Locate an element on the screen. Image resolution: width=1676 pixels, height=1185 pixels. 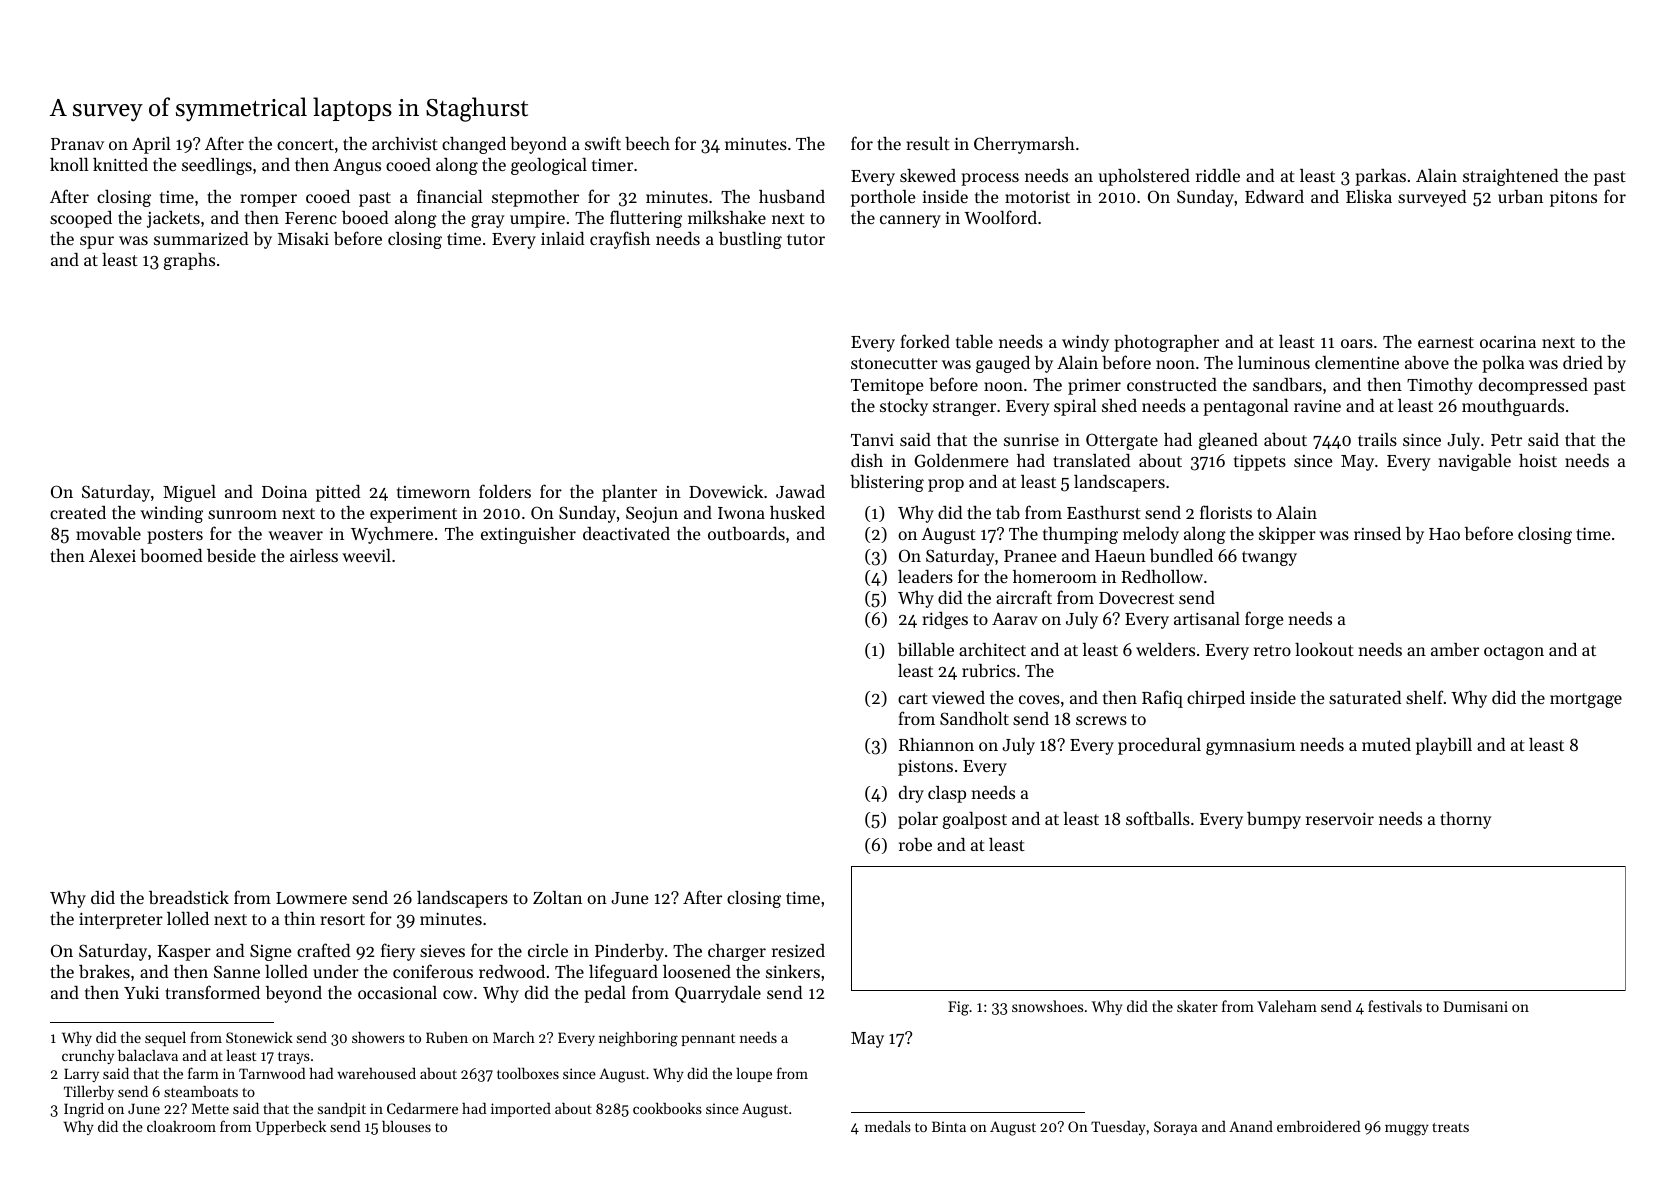
bustling is located at coordinates (750, 240).
